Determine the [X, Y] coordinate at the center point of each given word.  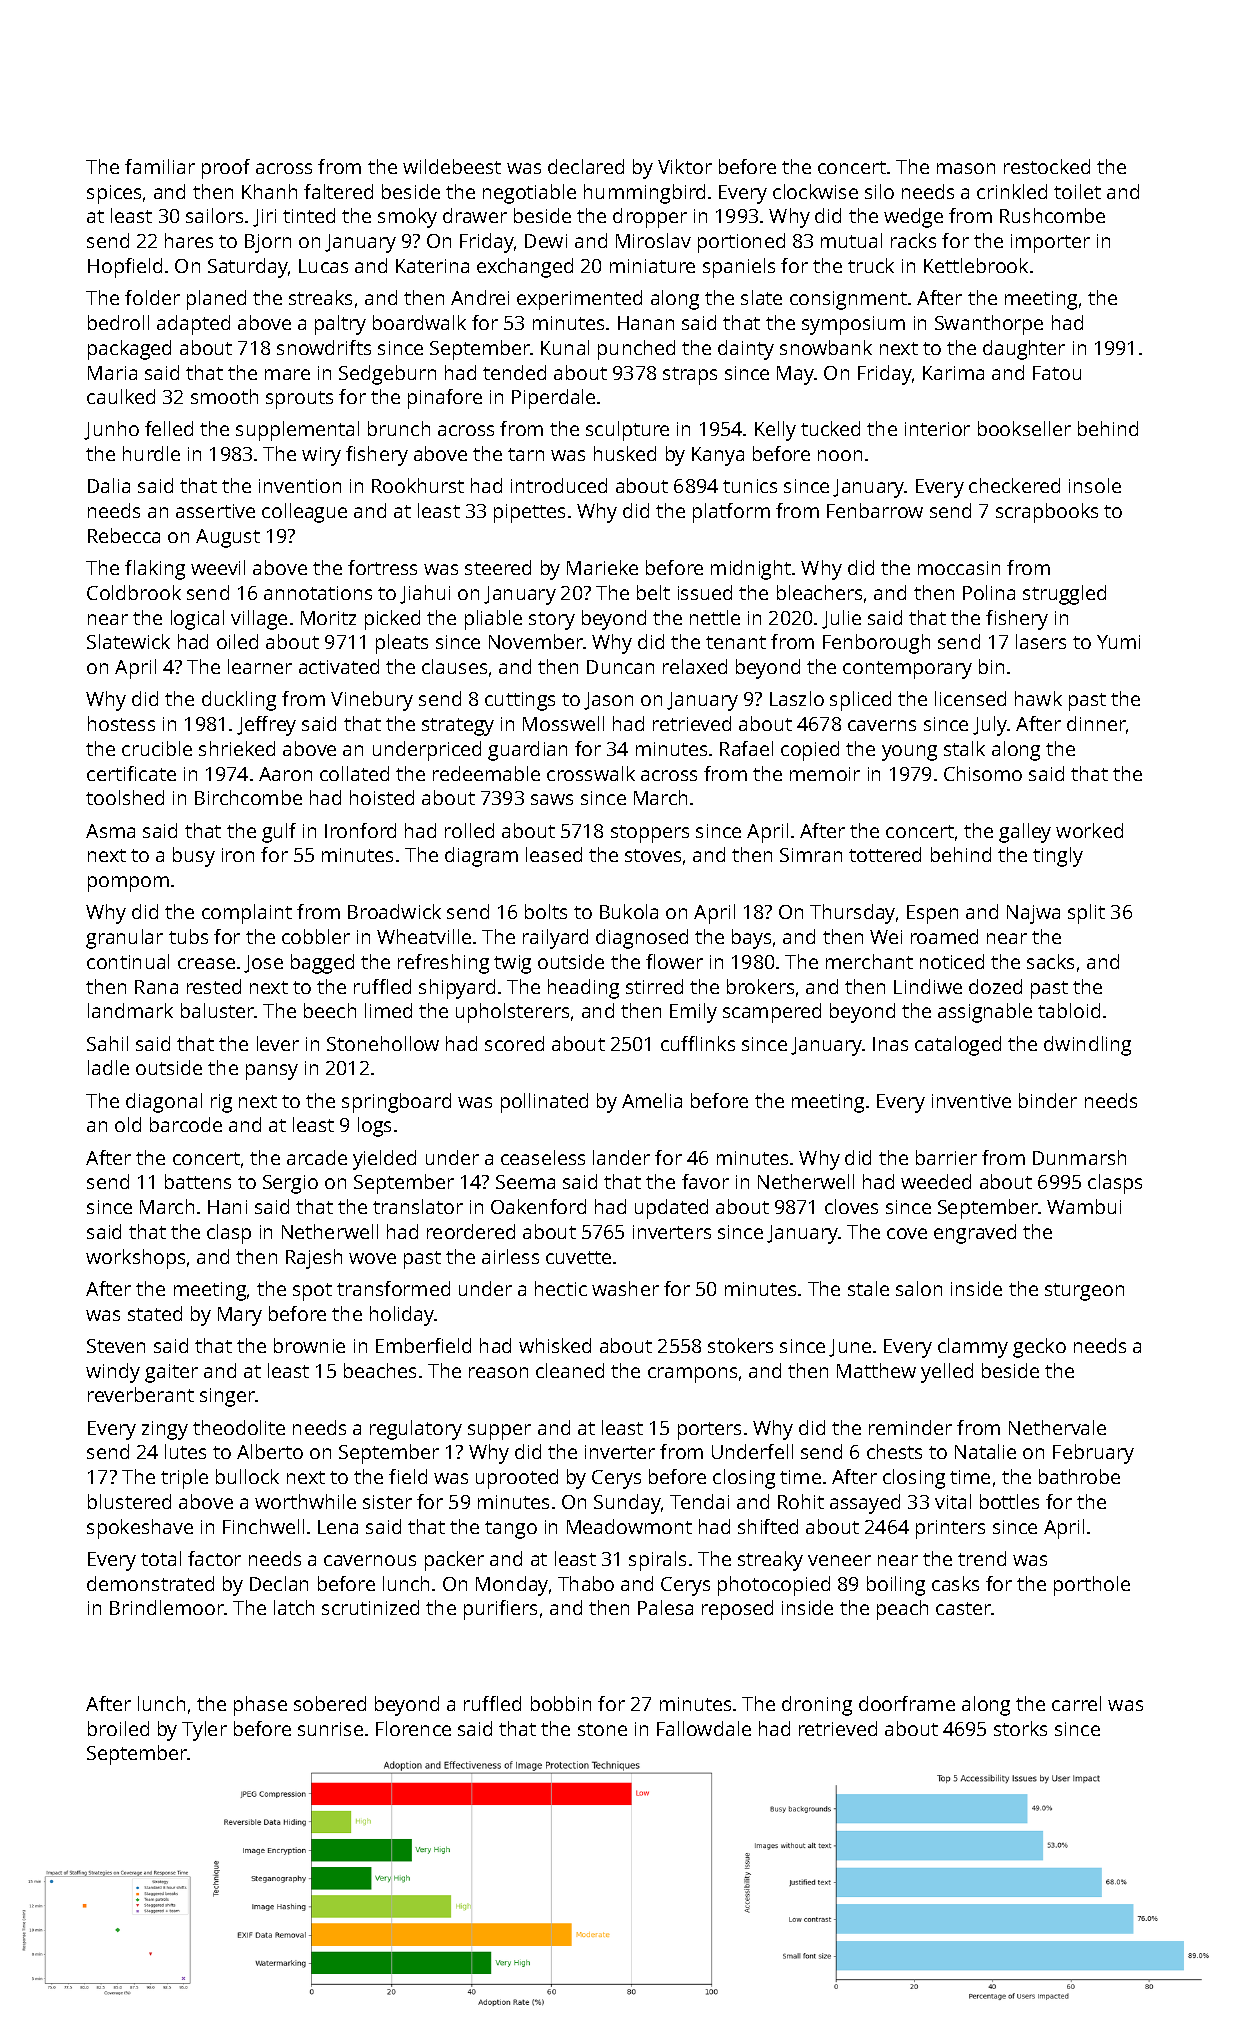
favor [705, 1181]
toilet [1077, 191]
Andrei [480, 297]
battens [198, 1181]
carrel [1076, 1703]
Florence [413, 1728]
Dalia [109, 485]
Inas [890, 1044]
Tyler [204, 1731]
